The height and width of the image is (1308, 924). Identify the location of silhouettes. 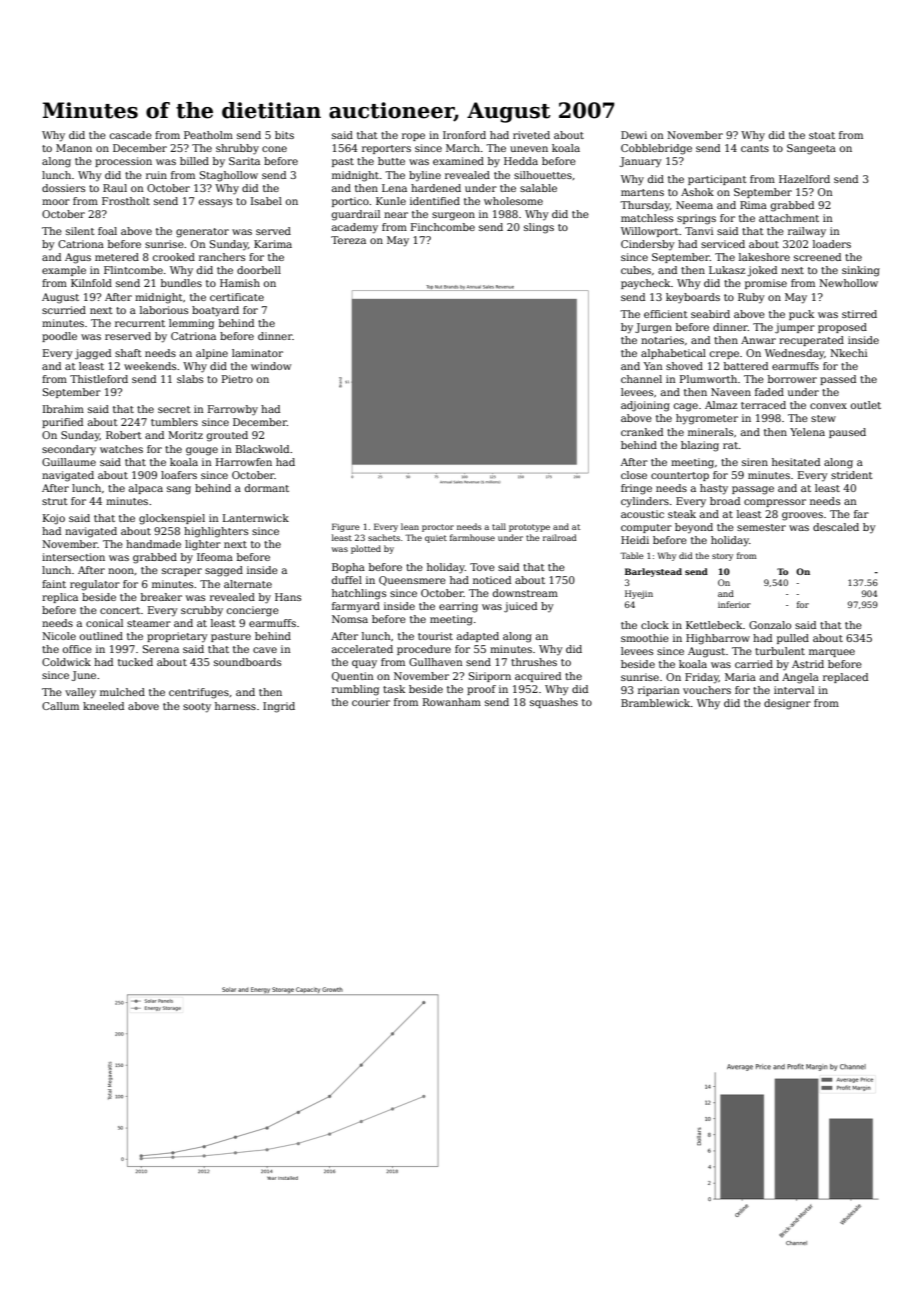
(543, 175).
